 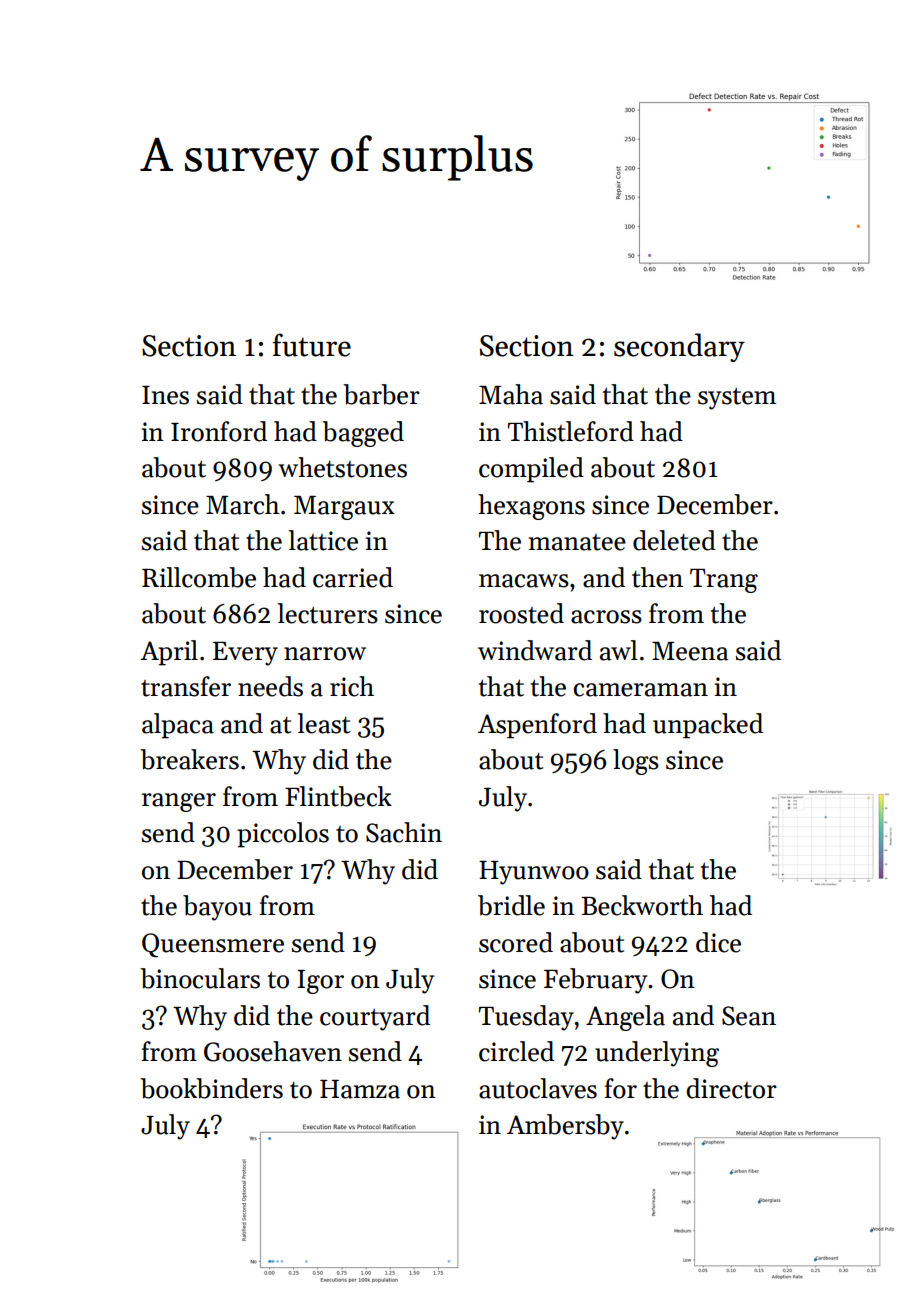 What do you see at coordinates (625, 1018) in the document?
I see `Angela` at bounding box center [625, 1018].
